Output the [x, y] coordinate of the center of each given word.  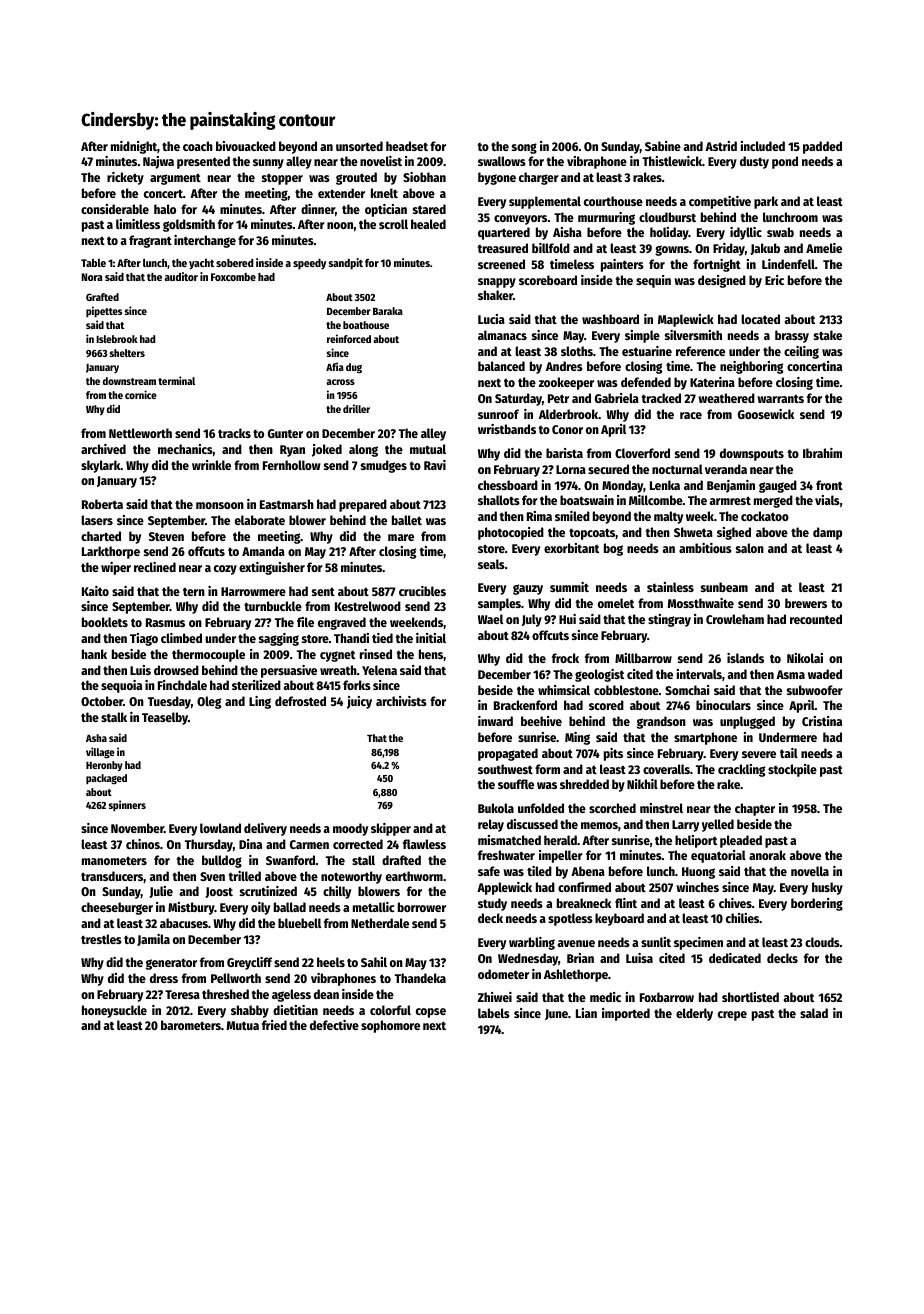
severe [759, 754]
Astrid [721, 146]
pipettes [104, 311]
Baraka [388, 311]
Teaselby [165, 718]
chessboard [508, 485]
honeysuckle [114, 1011]
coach [198, 146]
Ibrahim [822, 453]
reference [700, 351]
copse [431, 1013]
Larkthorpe [111, 552]
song [524, 148]
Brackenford [525, 705]
